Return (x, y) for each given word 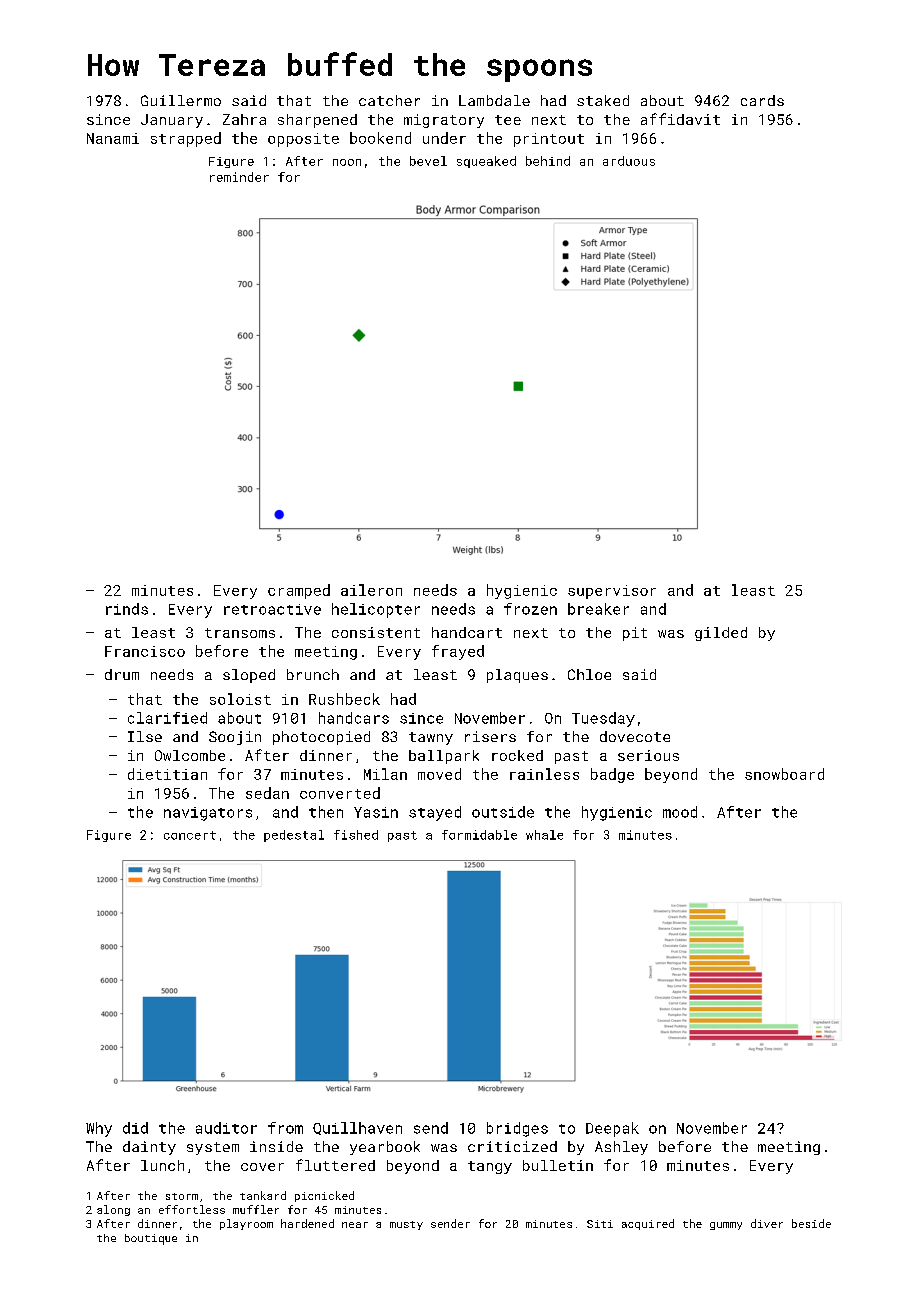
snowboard (784, 774)
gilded (721, 634)
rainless (544, 774)
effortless (192, 1209)
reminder (239, 177)
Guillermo (181, 100)
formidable (479, 835)
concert (190, 835)
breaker (598, 609)
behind (548, 161)
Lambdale (494, 100)
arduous (629, 161)
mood (680, 812)
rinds (127, 609)
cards (762, 100)
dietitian (167, 774)
